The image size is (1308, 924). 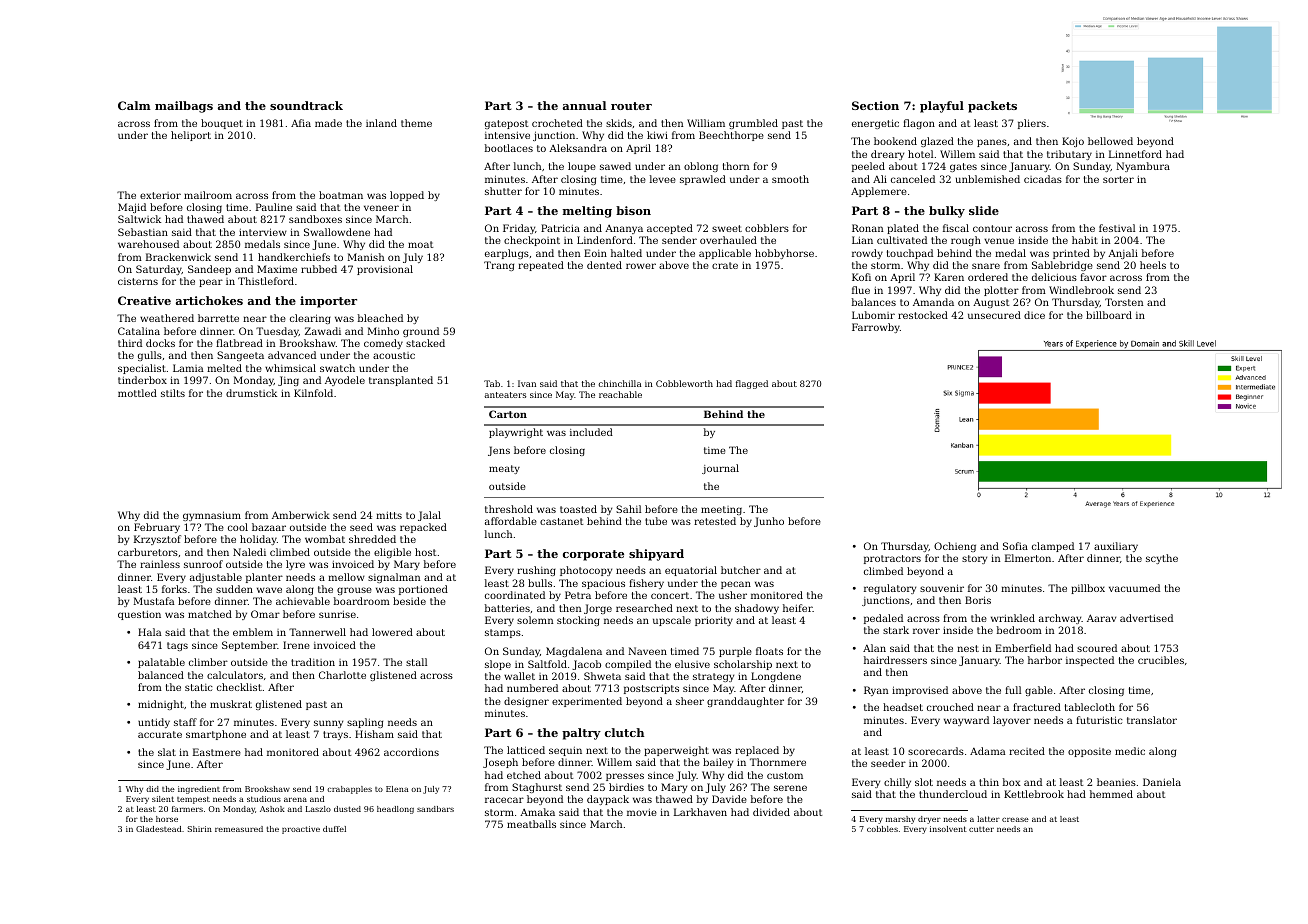 I want to click on granddaughter, so click(x=745, y=702).
